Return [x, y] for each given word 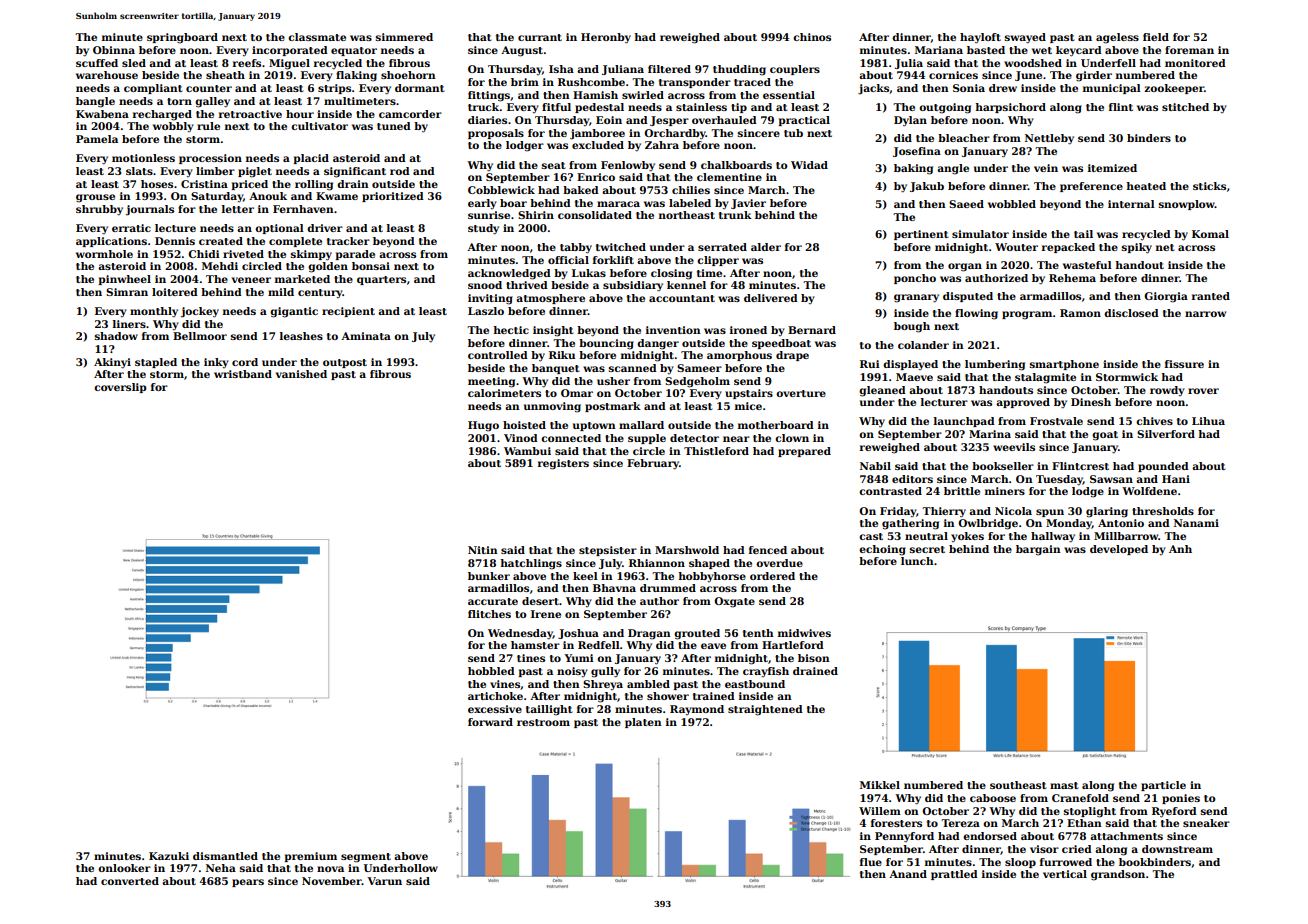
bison [814, 658]
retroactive [250, 114]
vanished [301, 374]
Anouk [268, 196]
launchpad [964, 422]
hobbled [491, 671]
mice [748, 406]
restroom [543, 722]
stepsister [608, 551]
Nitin [483, 550]
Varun [384, 881]
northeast [687, 215]
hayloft [980, 38]
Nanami [1196, 523]
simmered [404, 37]
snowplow [1187, 205]
